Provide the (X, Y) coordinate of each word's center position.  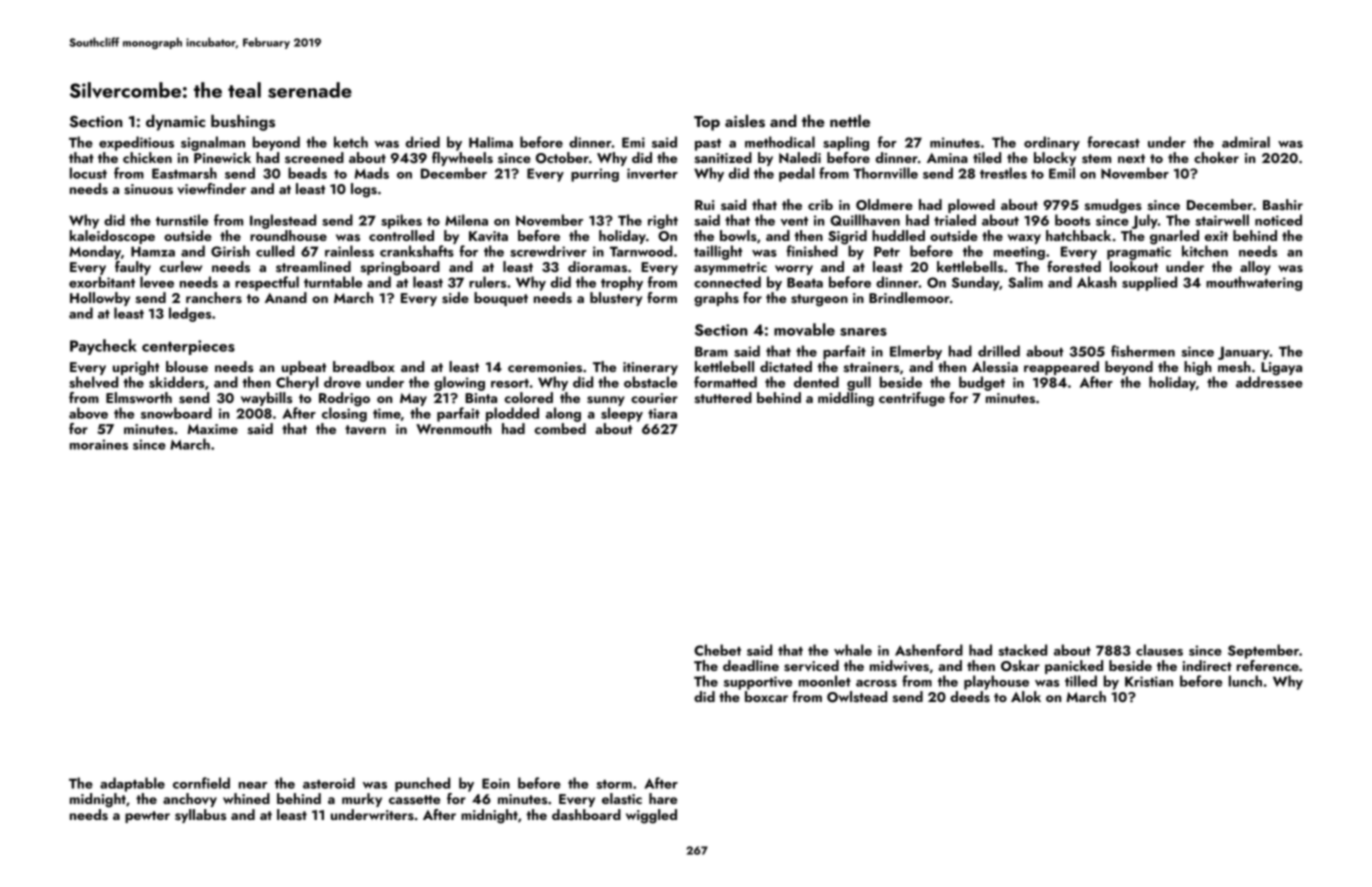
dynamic (175, 123)
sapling (846, 143)
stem (1096, 159)
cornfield (201, 783)
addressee (1269, 382)
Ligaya (1281, 369)
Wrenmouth (454, 428)
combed (560, 428)
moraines (99, 444)
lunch (1245, 681)
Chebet (717, 650)
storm (614, 784)
